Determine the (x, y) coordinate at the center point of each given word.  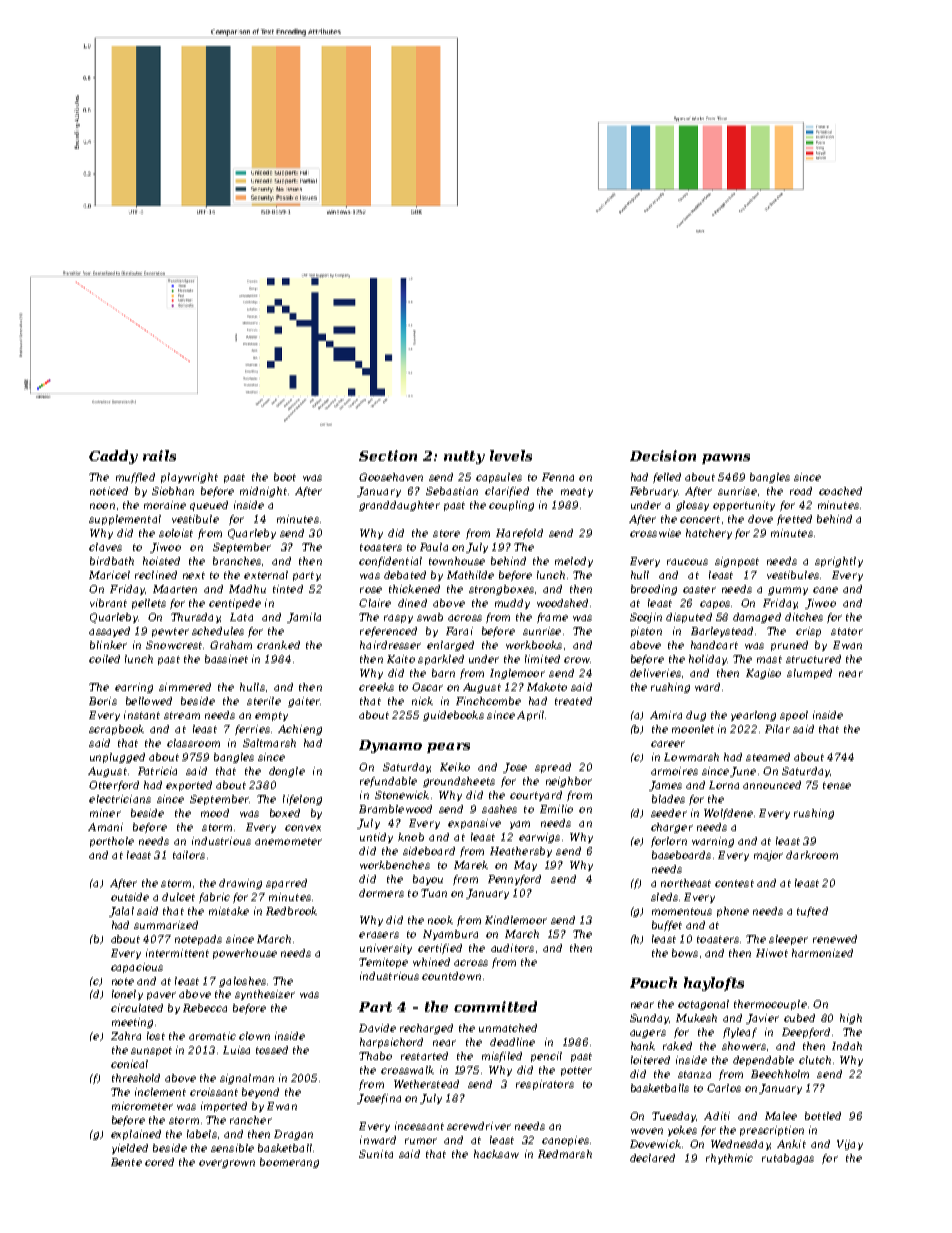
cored (159, 1162)
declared (652, 1158)
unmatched (508, 1028)
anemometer (288, 841)
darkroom (812, 855)
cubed (799, 1018)
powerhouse (245, 954)
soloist (176, 533)
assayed (109, 632)
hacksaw (496, 1154)
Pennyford (514, 880)
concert (700, 519)
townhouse (457, 561)
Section (388, 455)
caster (699, 589)
